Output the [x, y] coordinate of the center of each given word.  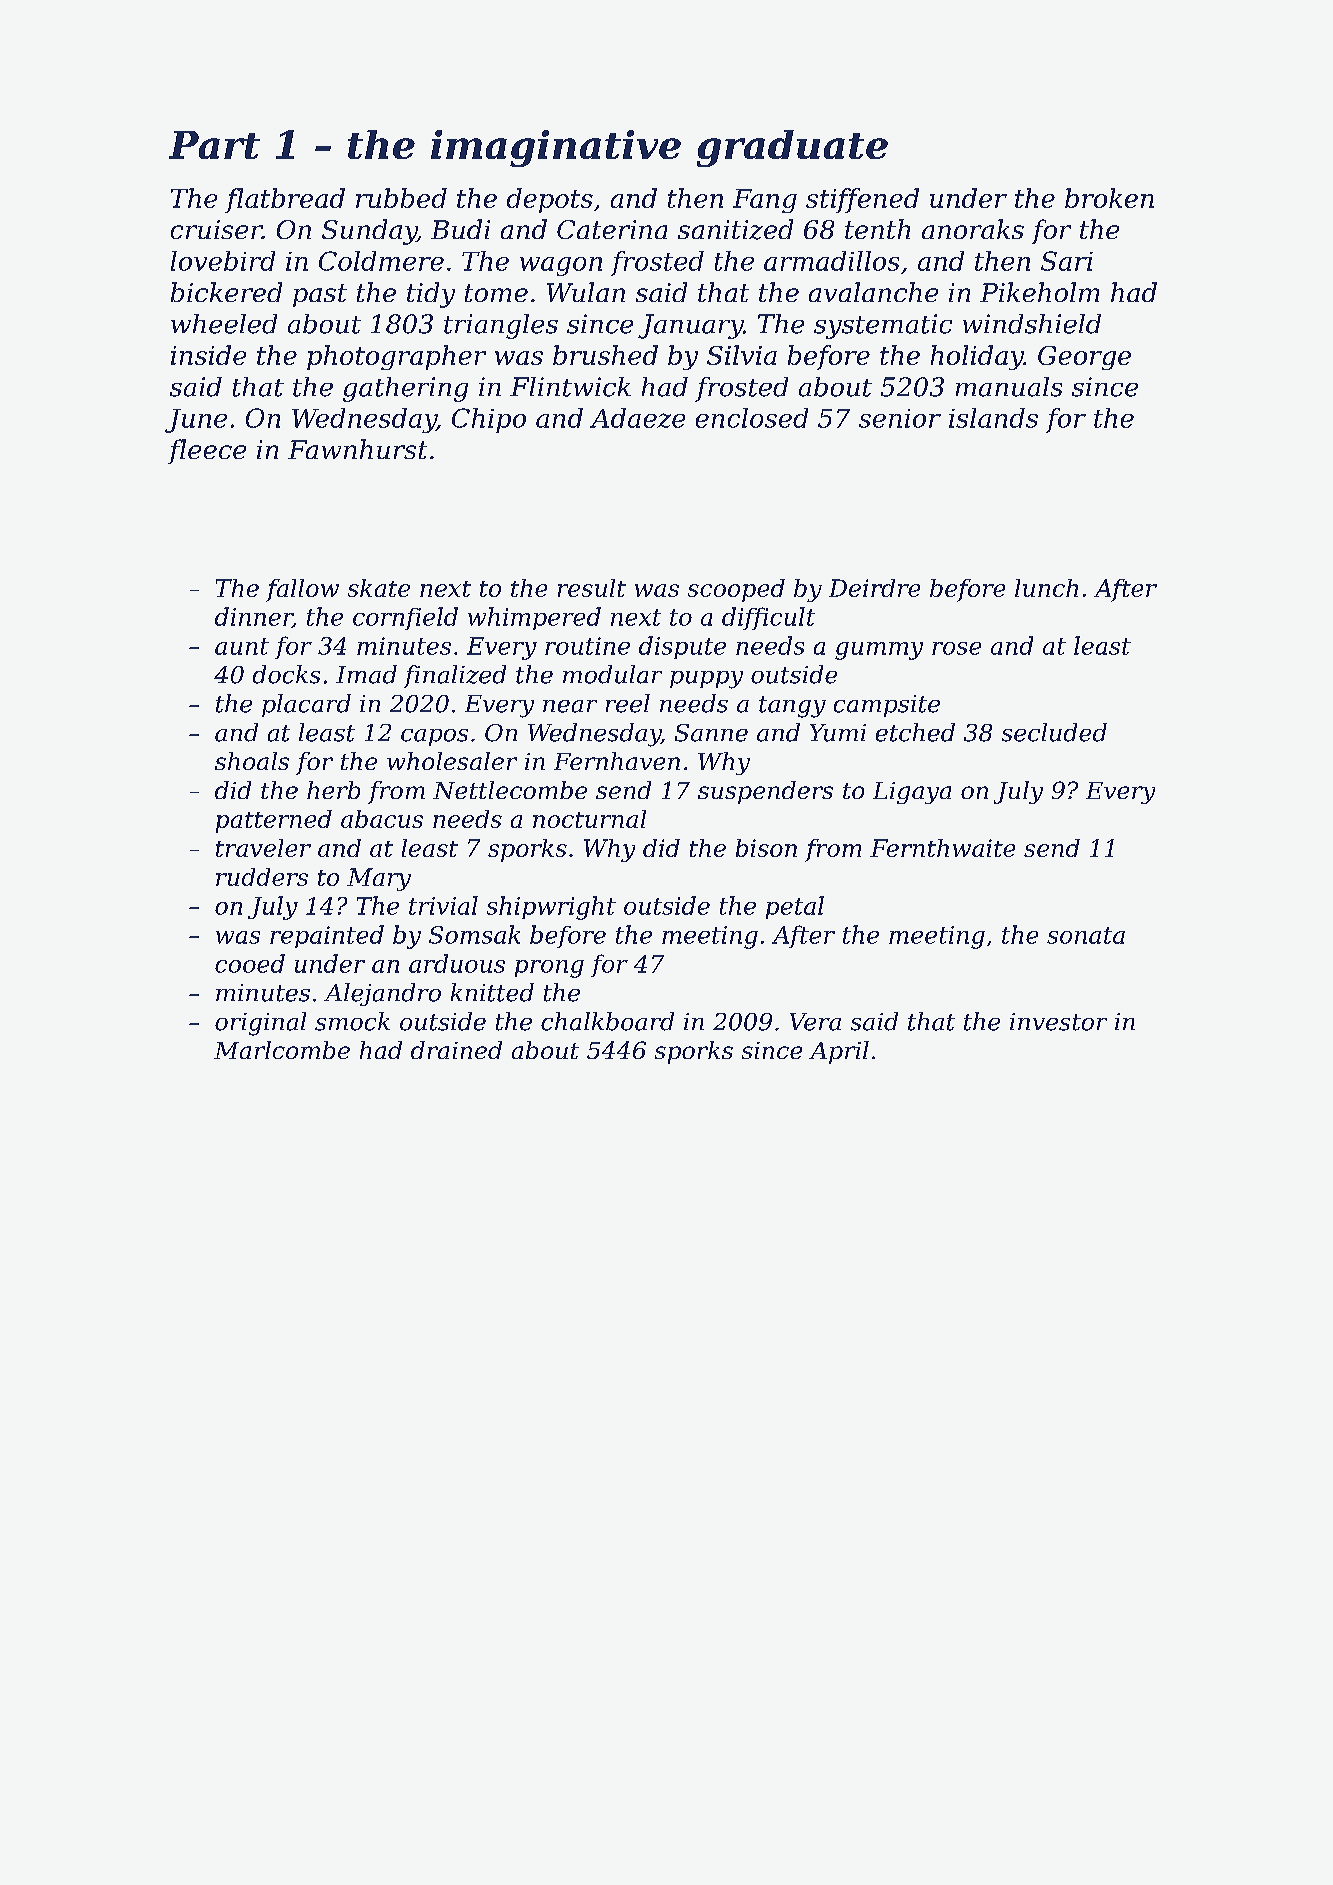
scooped [736, 590]
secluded [1054, 732]
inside [208, 355]
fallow [302, 590]
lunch [1046, 588]
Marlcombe [282, 1050]
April [839, 1052]
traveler [263, 848]
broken [1109, 198]
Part [214, 145]
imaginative [556, 148]
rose [956, 648]
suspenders [765, 792]
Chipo [489, 420]
